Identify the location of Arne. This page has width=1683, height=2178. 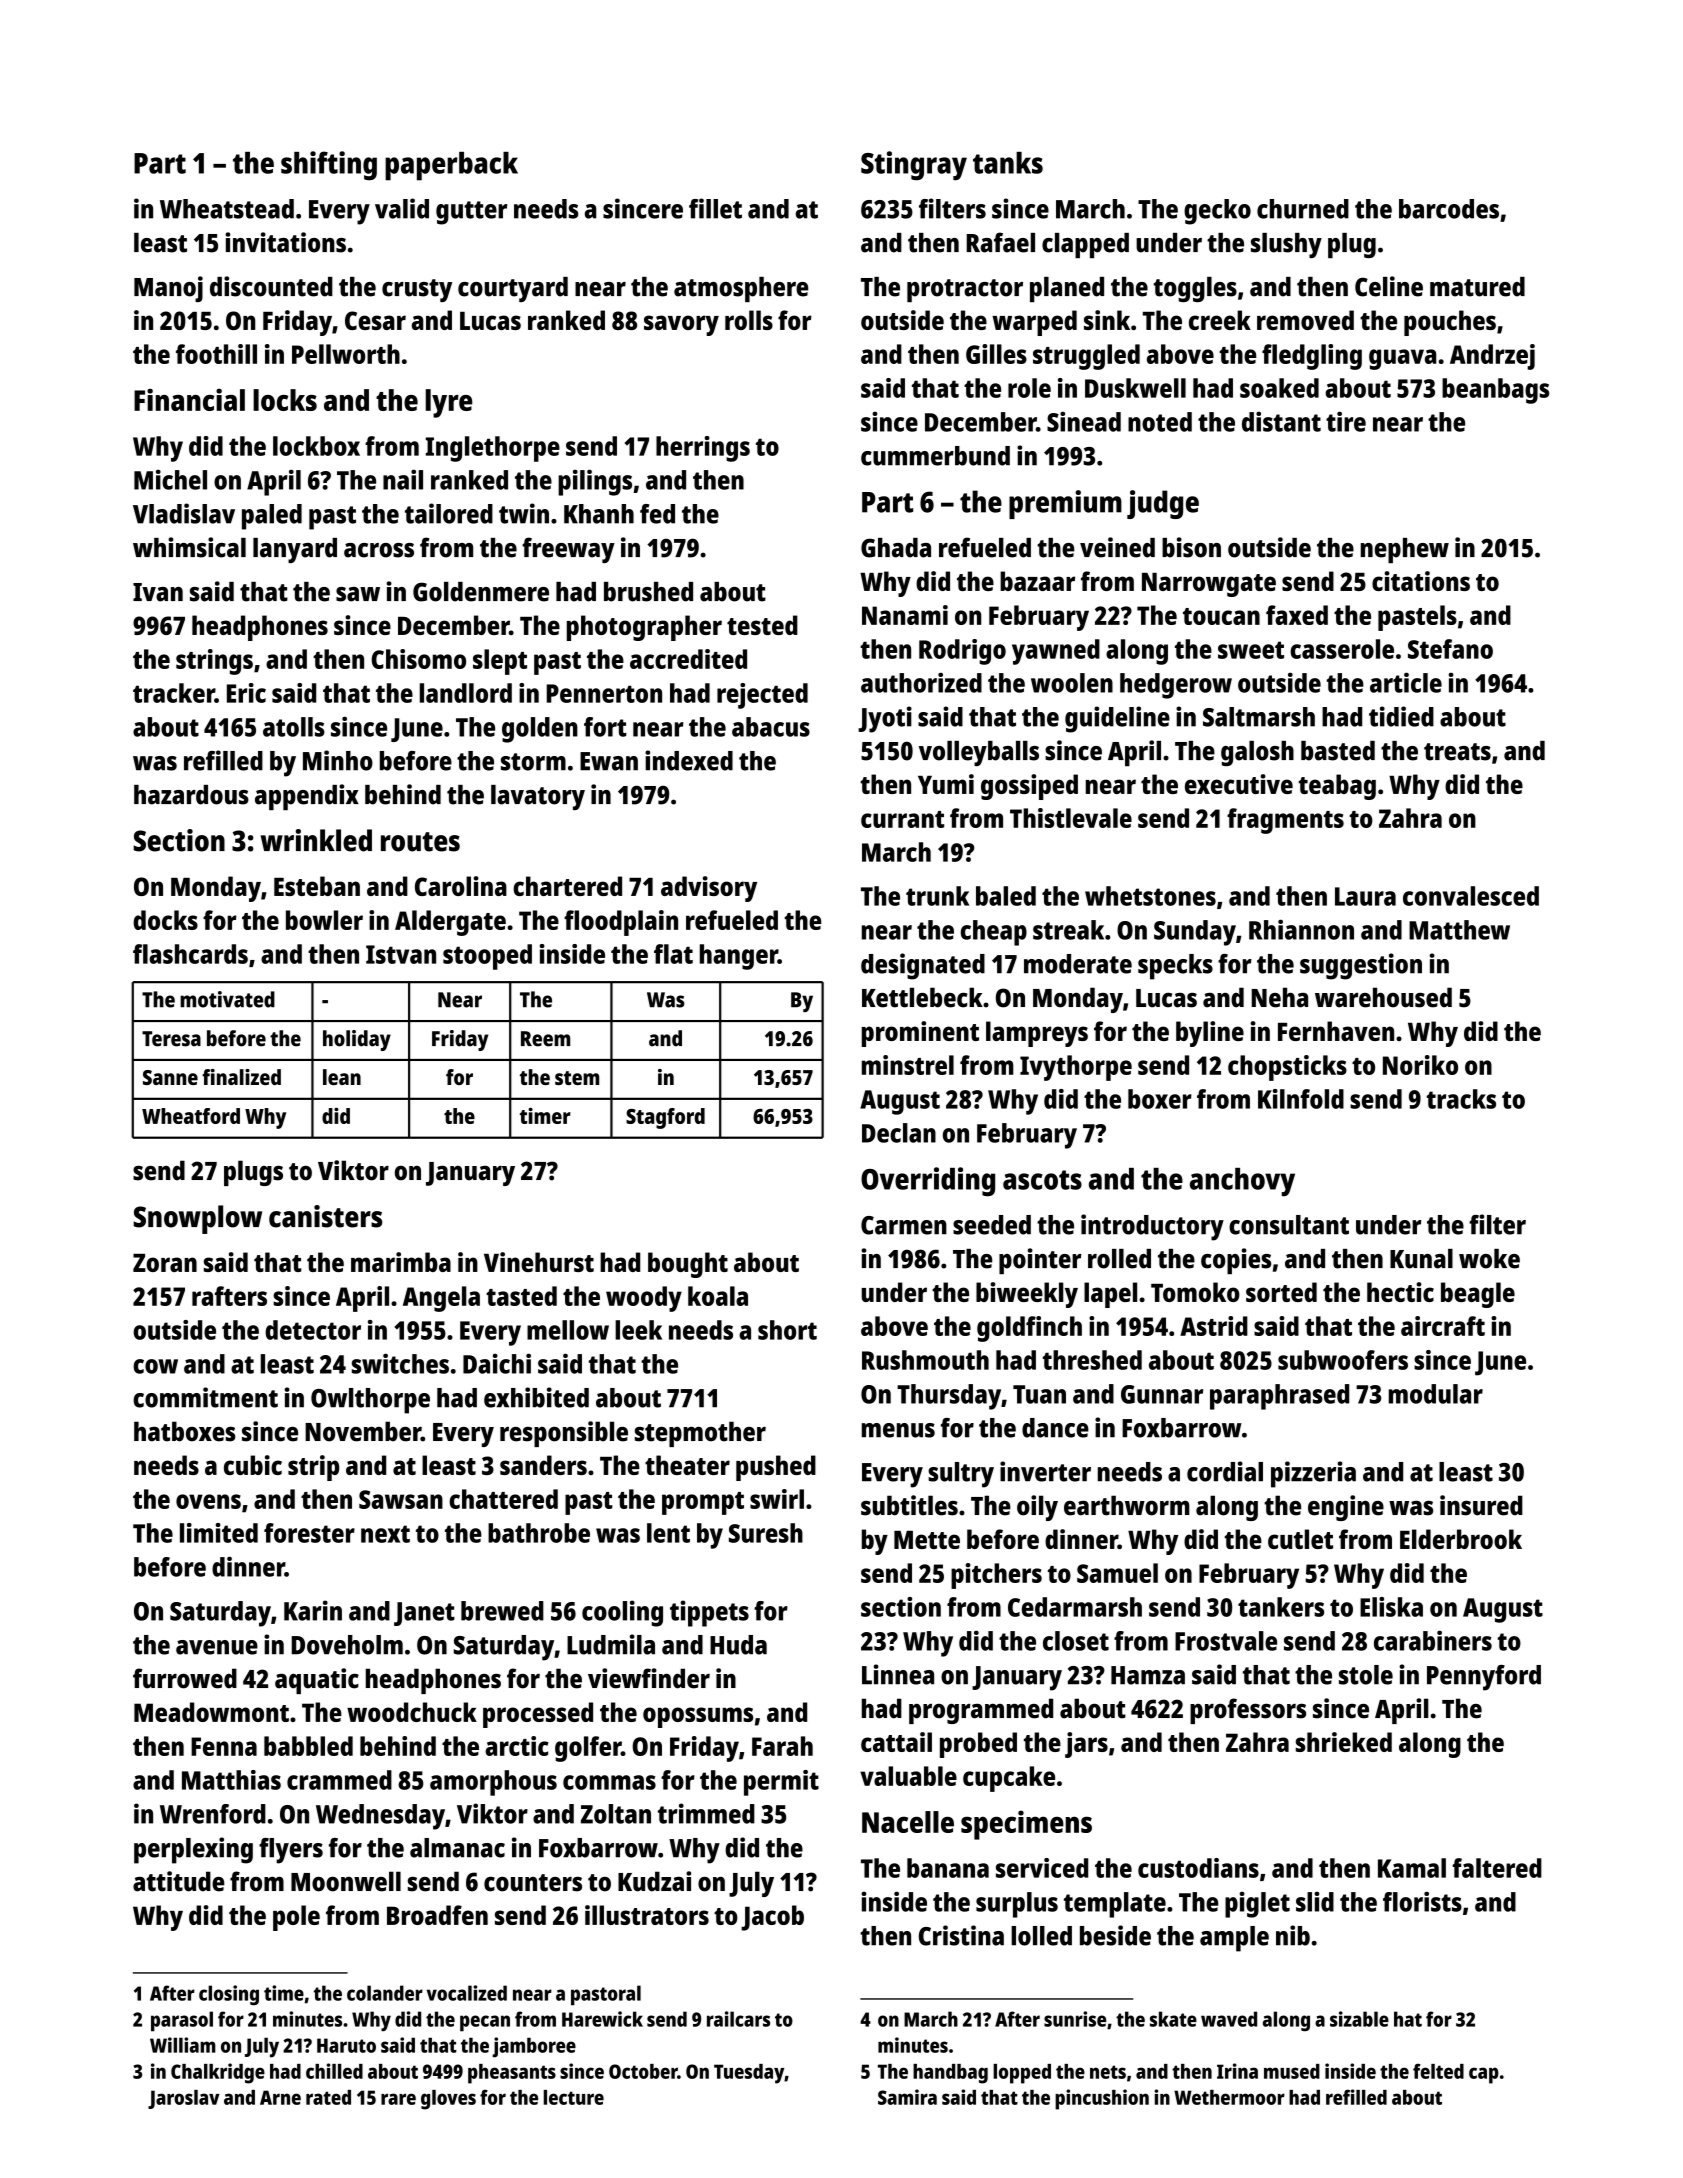
(280, 2097).
